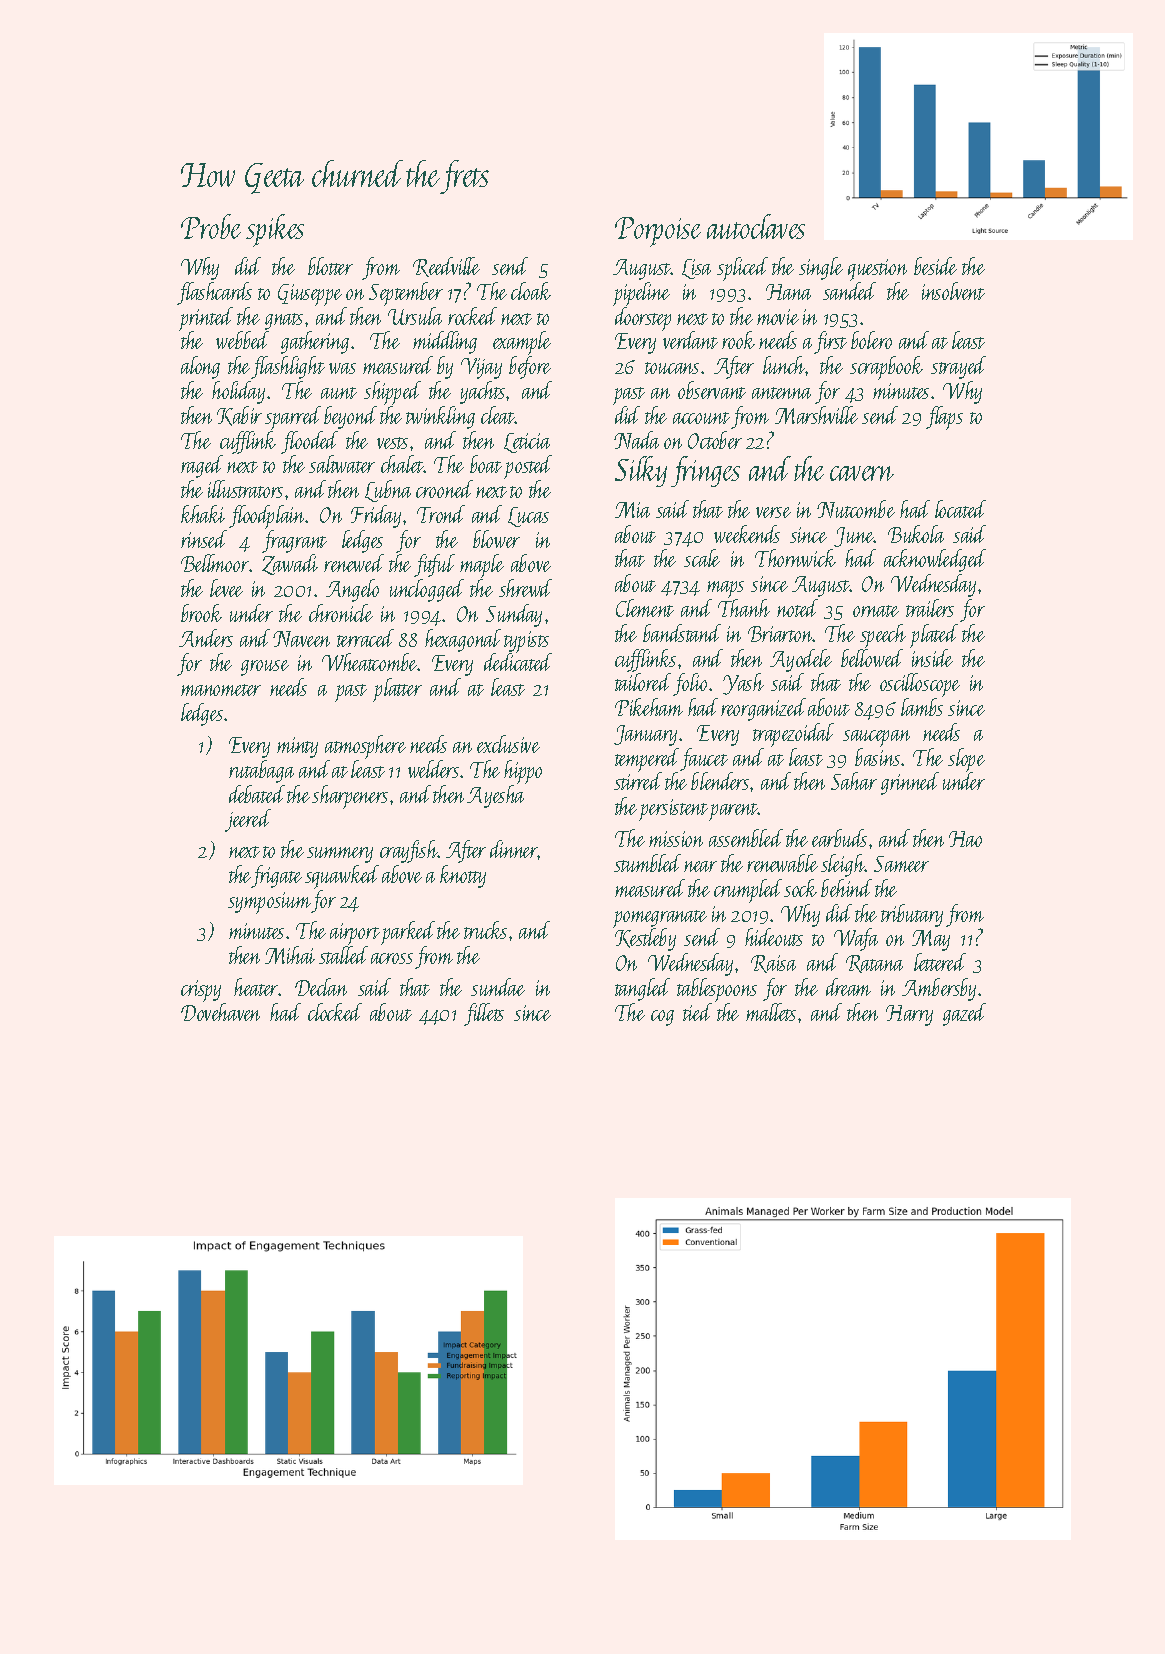 This screenshot has height=1654, width=1165. Describe the element at coordinates (632, 510) in the screenshot. I see `Mia` at that location.
